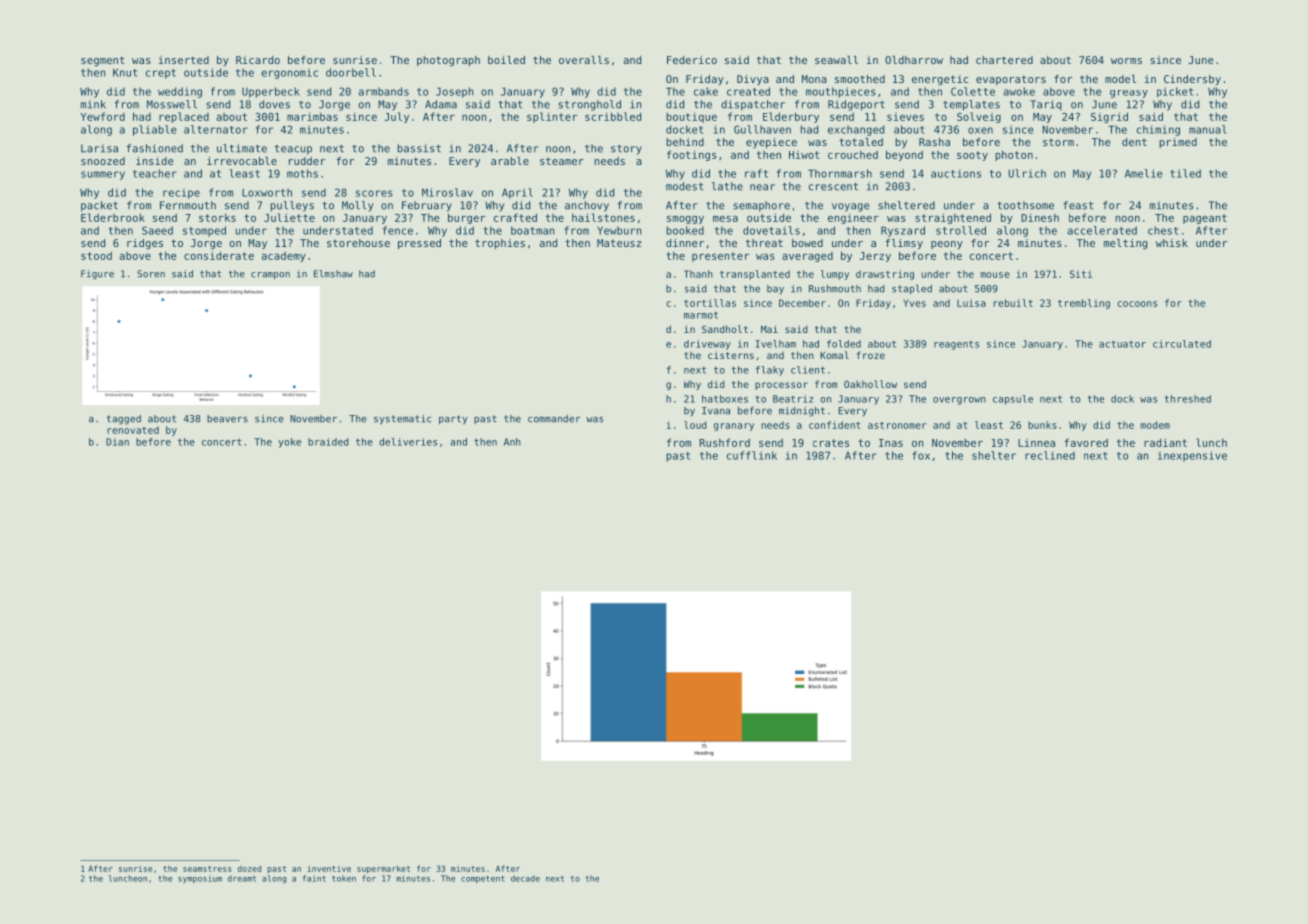 The image size is (1308, 924). What do you see at coordinates (525, 878) in the page?
I see `decade` at bounding box center [525, 878].
